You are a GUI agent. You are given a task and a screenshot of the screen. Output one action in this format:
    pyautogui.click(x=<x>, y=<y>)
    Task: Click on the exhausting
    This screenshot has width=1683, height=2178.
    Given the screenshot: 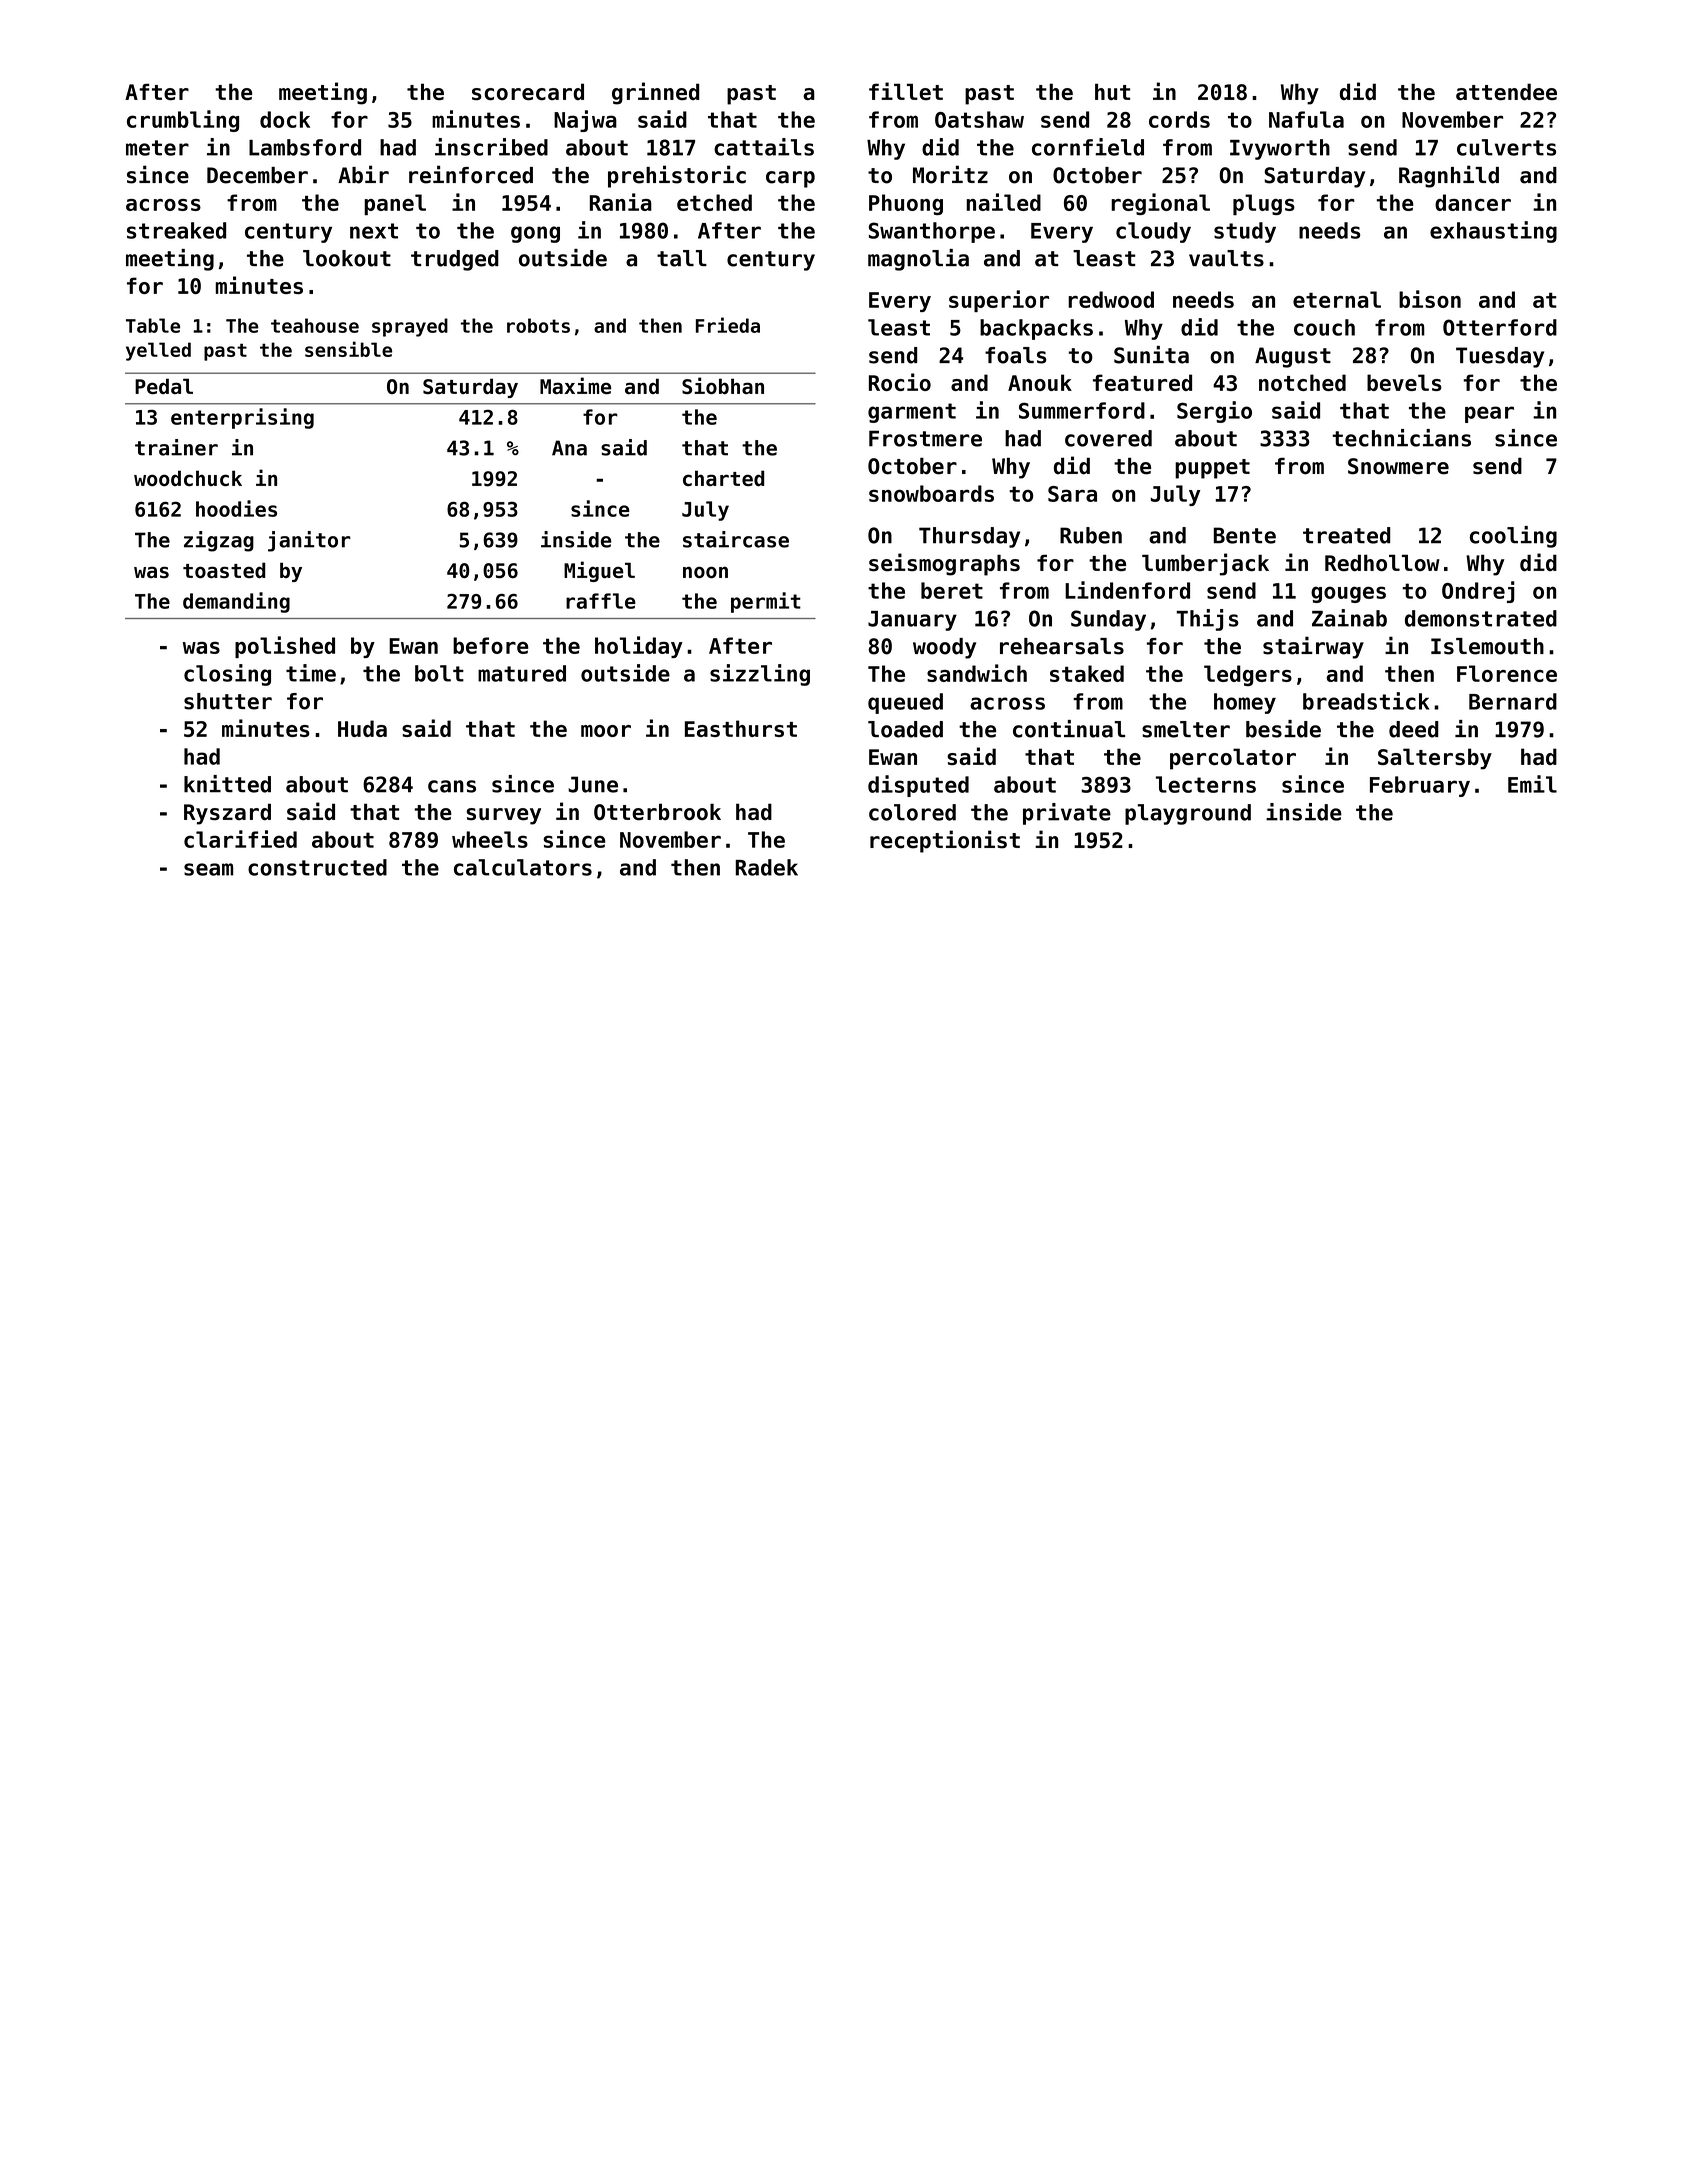 What is the action you would take?
    pyautogui.click(x=1493, y=232)
